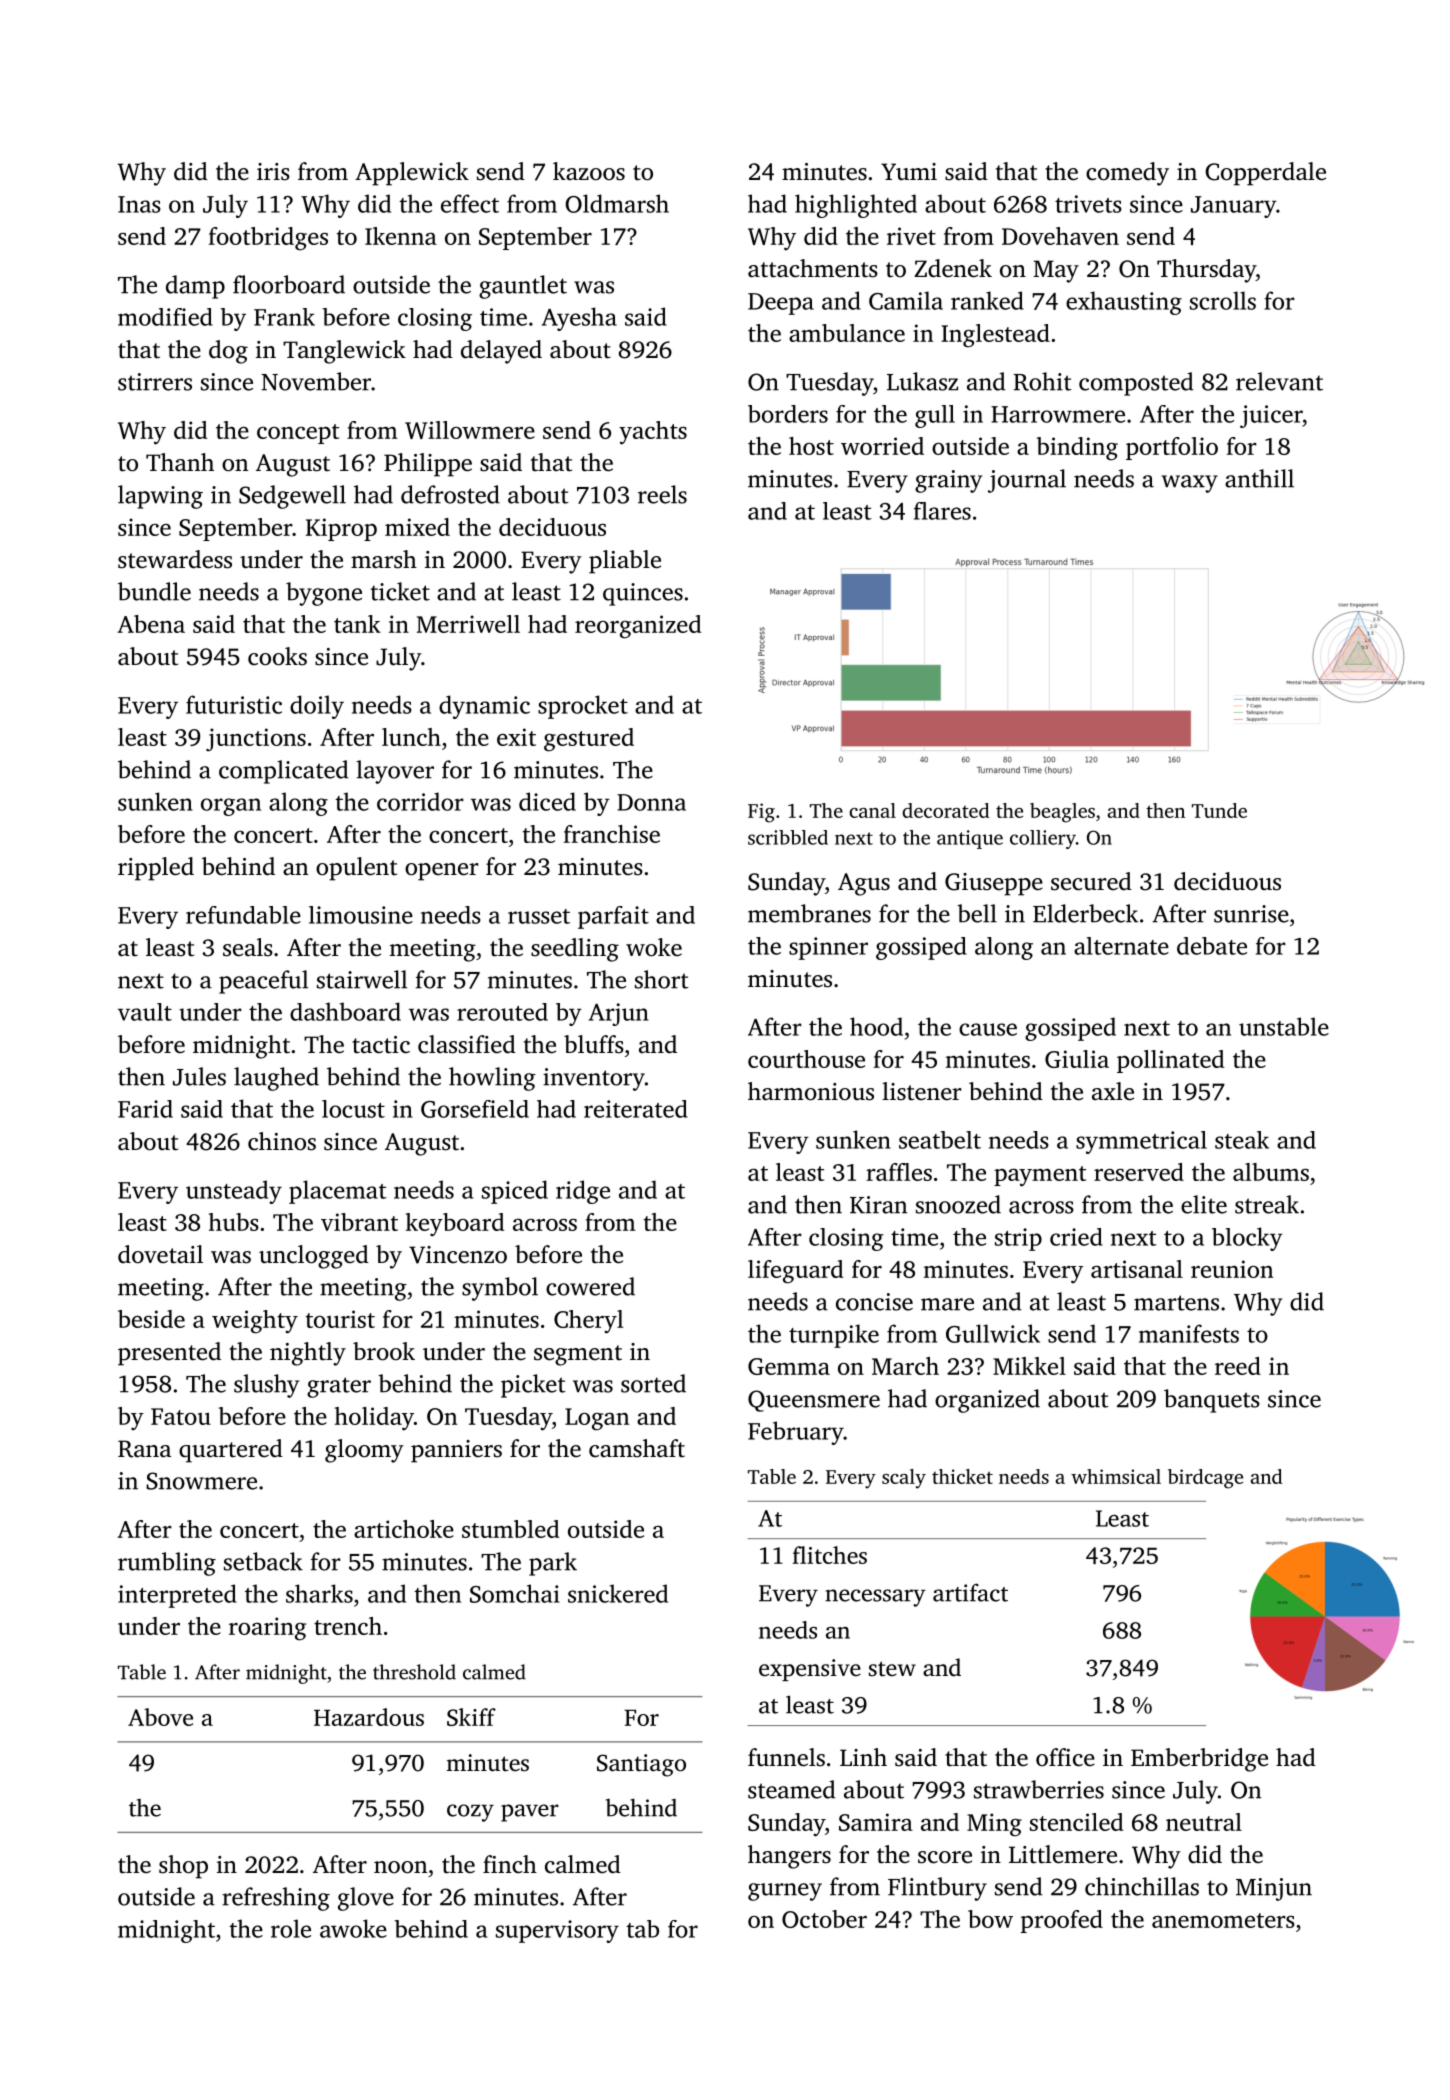  I want to click on flares, so click(942, 511).
